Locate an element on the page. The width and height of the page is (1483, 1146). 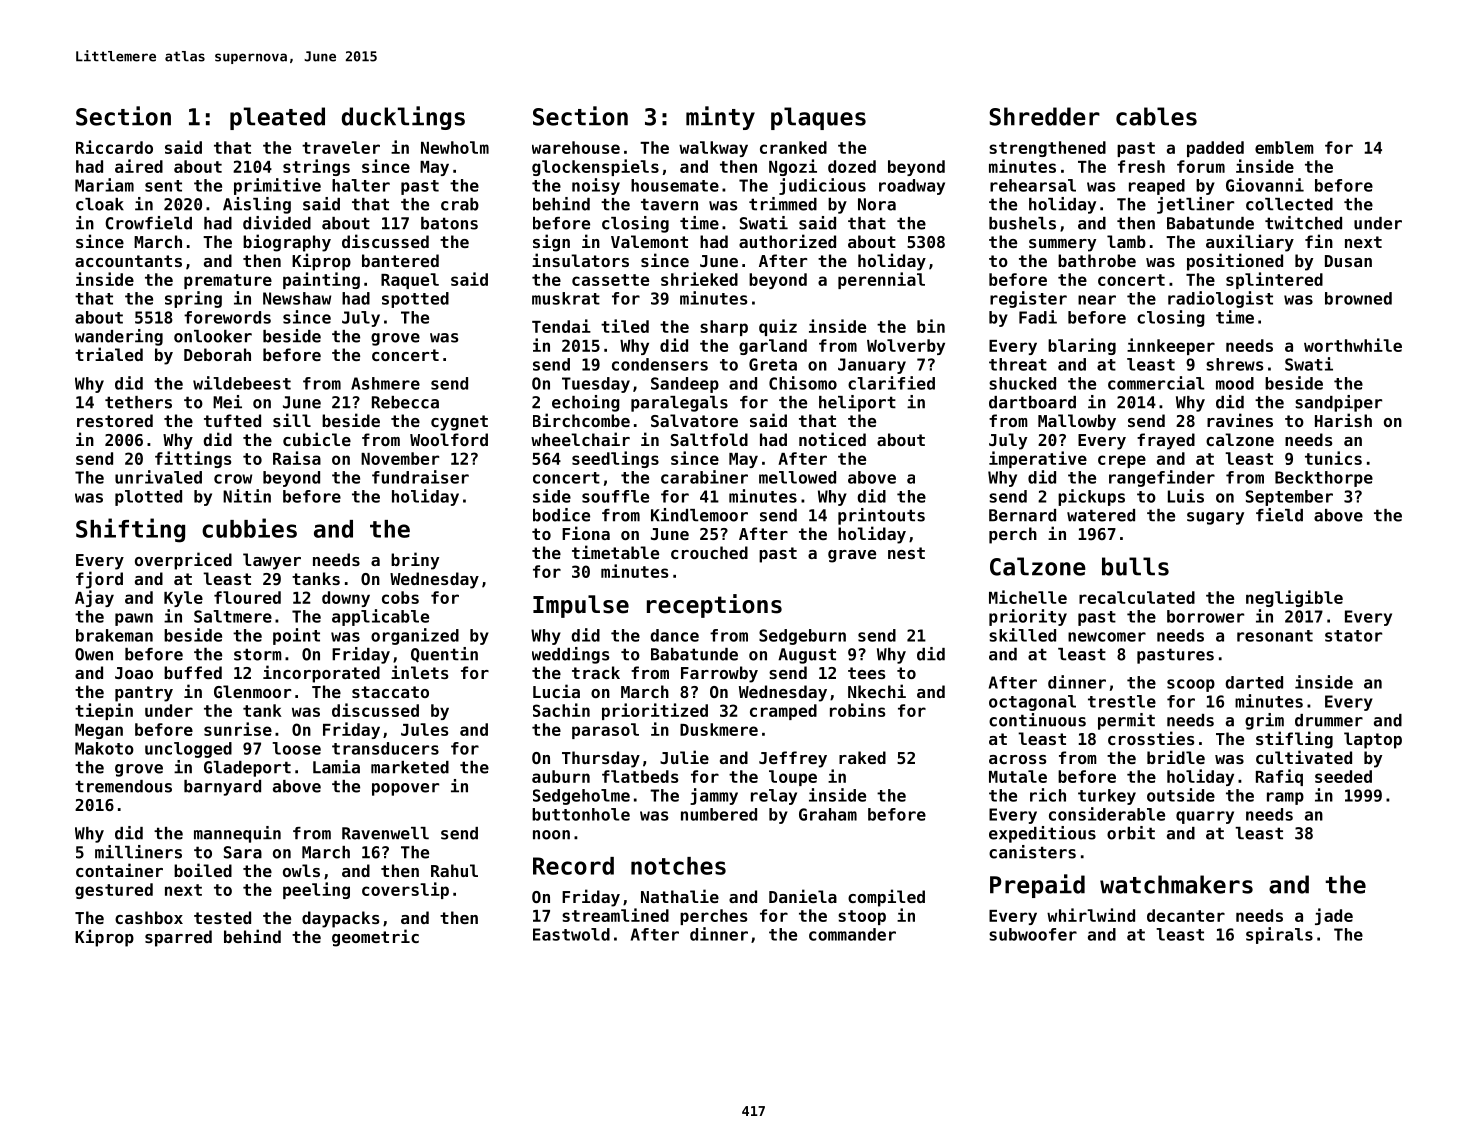
fjord is located at coordinates (99, 580).
